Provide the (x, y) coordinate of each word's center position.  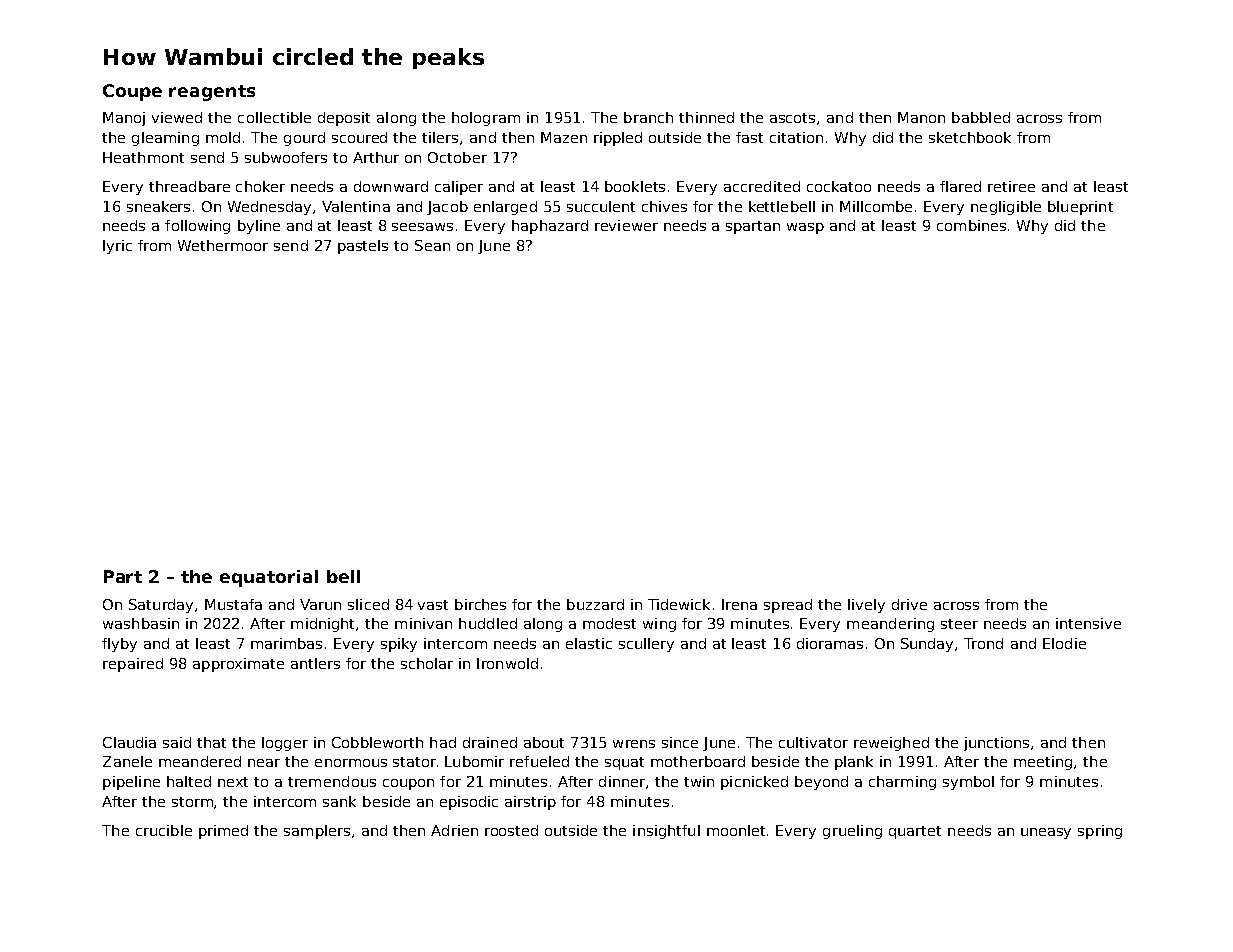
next (233, 782)
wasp (805, 228)
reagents (212, 93)
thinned (706, 117)
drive (909, 604)
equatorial (269, 578)
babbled (981, 117)
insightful (666, 832)
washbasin (141, 623)
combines (971, 225)
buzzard (595, 604)
